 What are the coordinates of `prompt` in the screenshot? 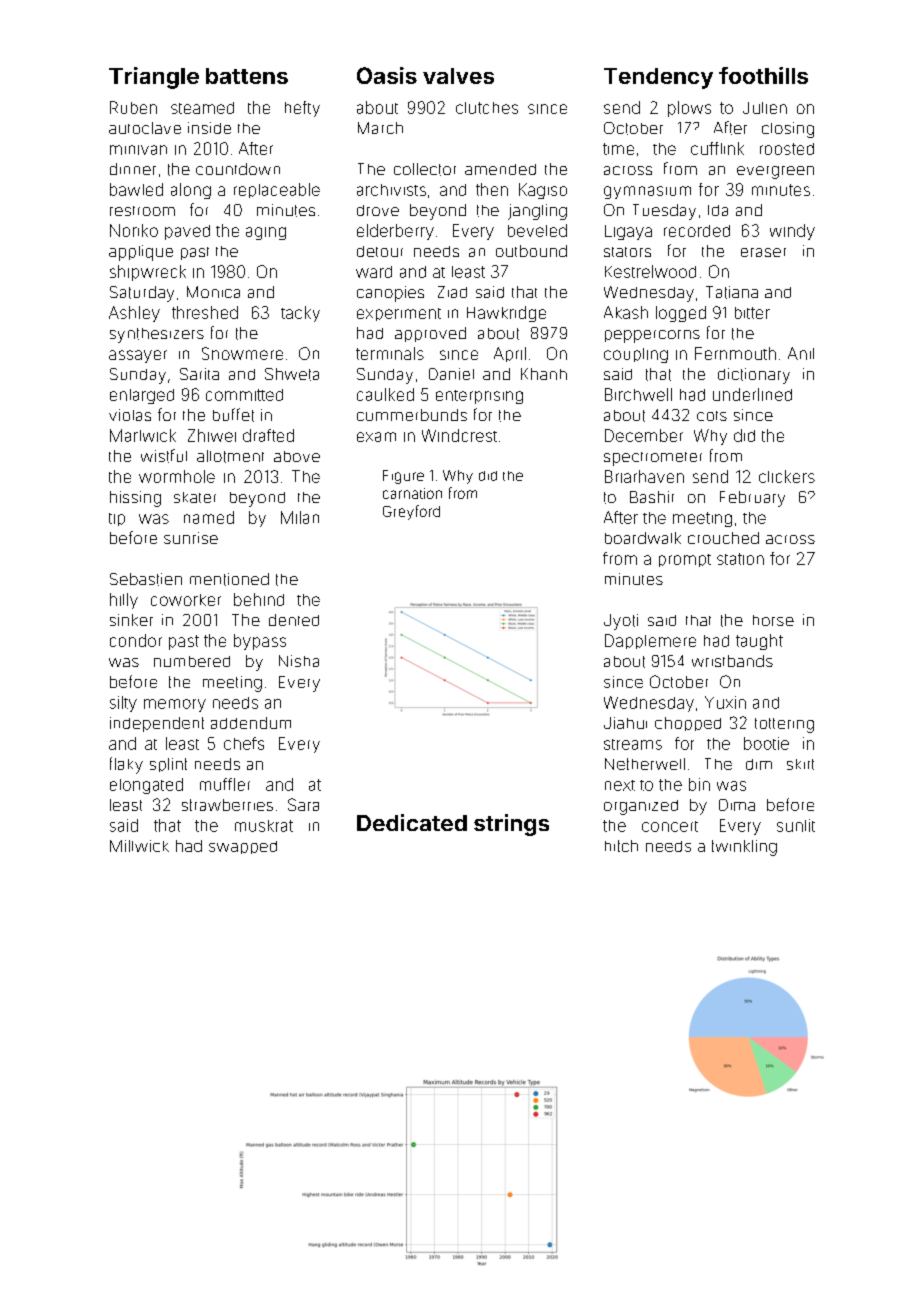 It's located at (685, 560).
